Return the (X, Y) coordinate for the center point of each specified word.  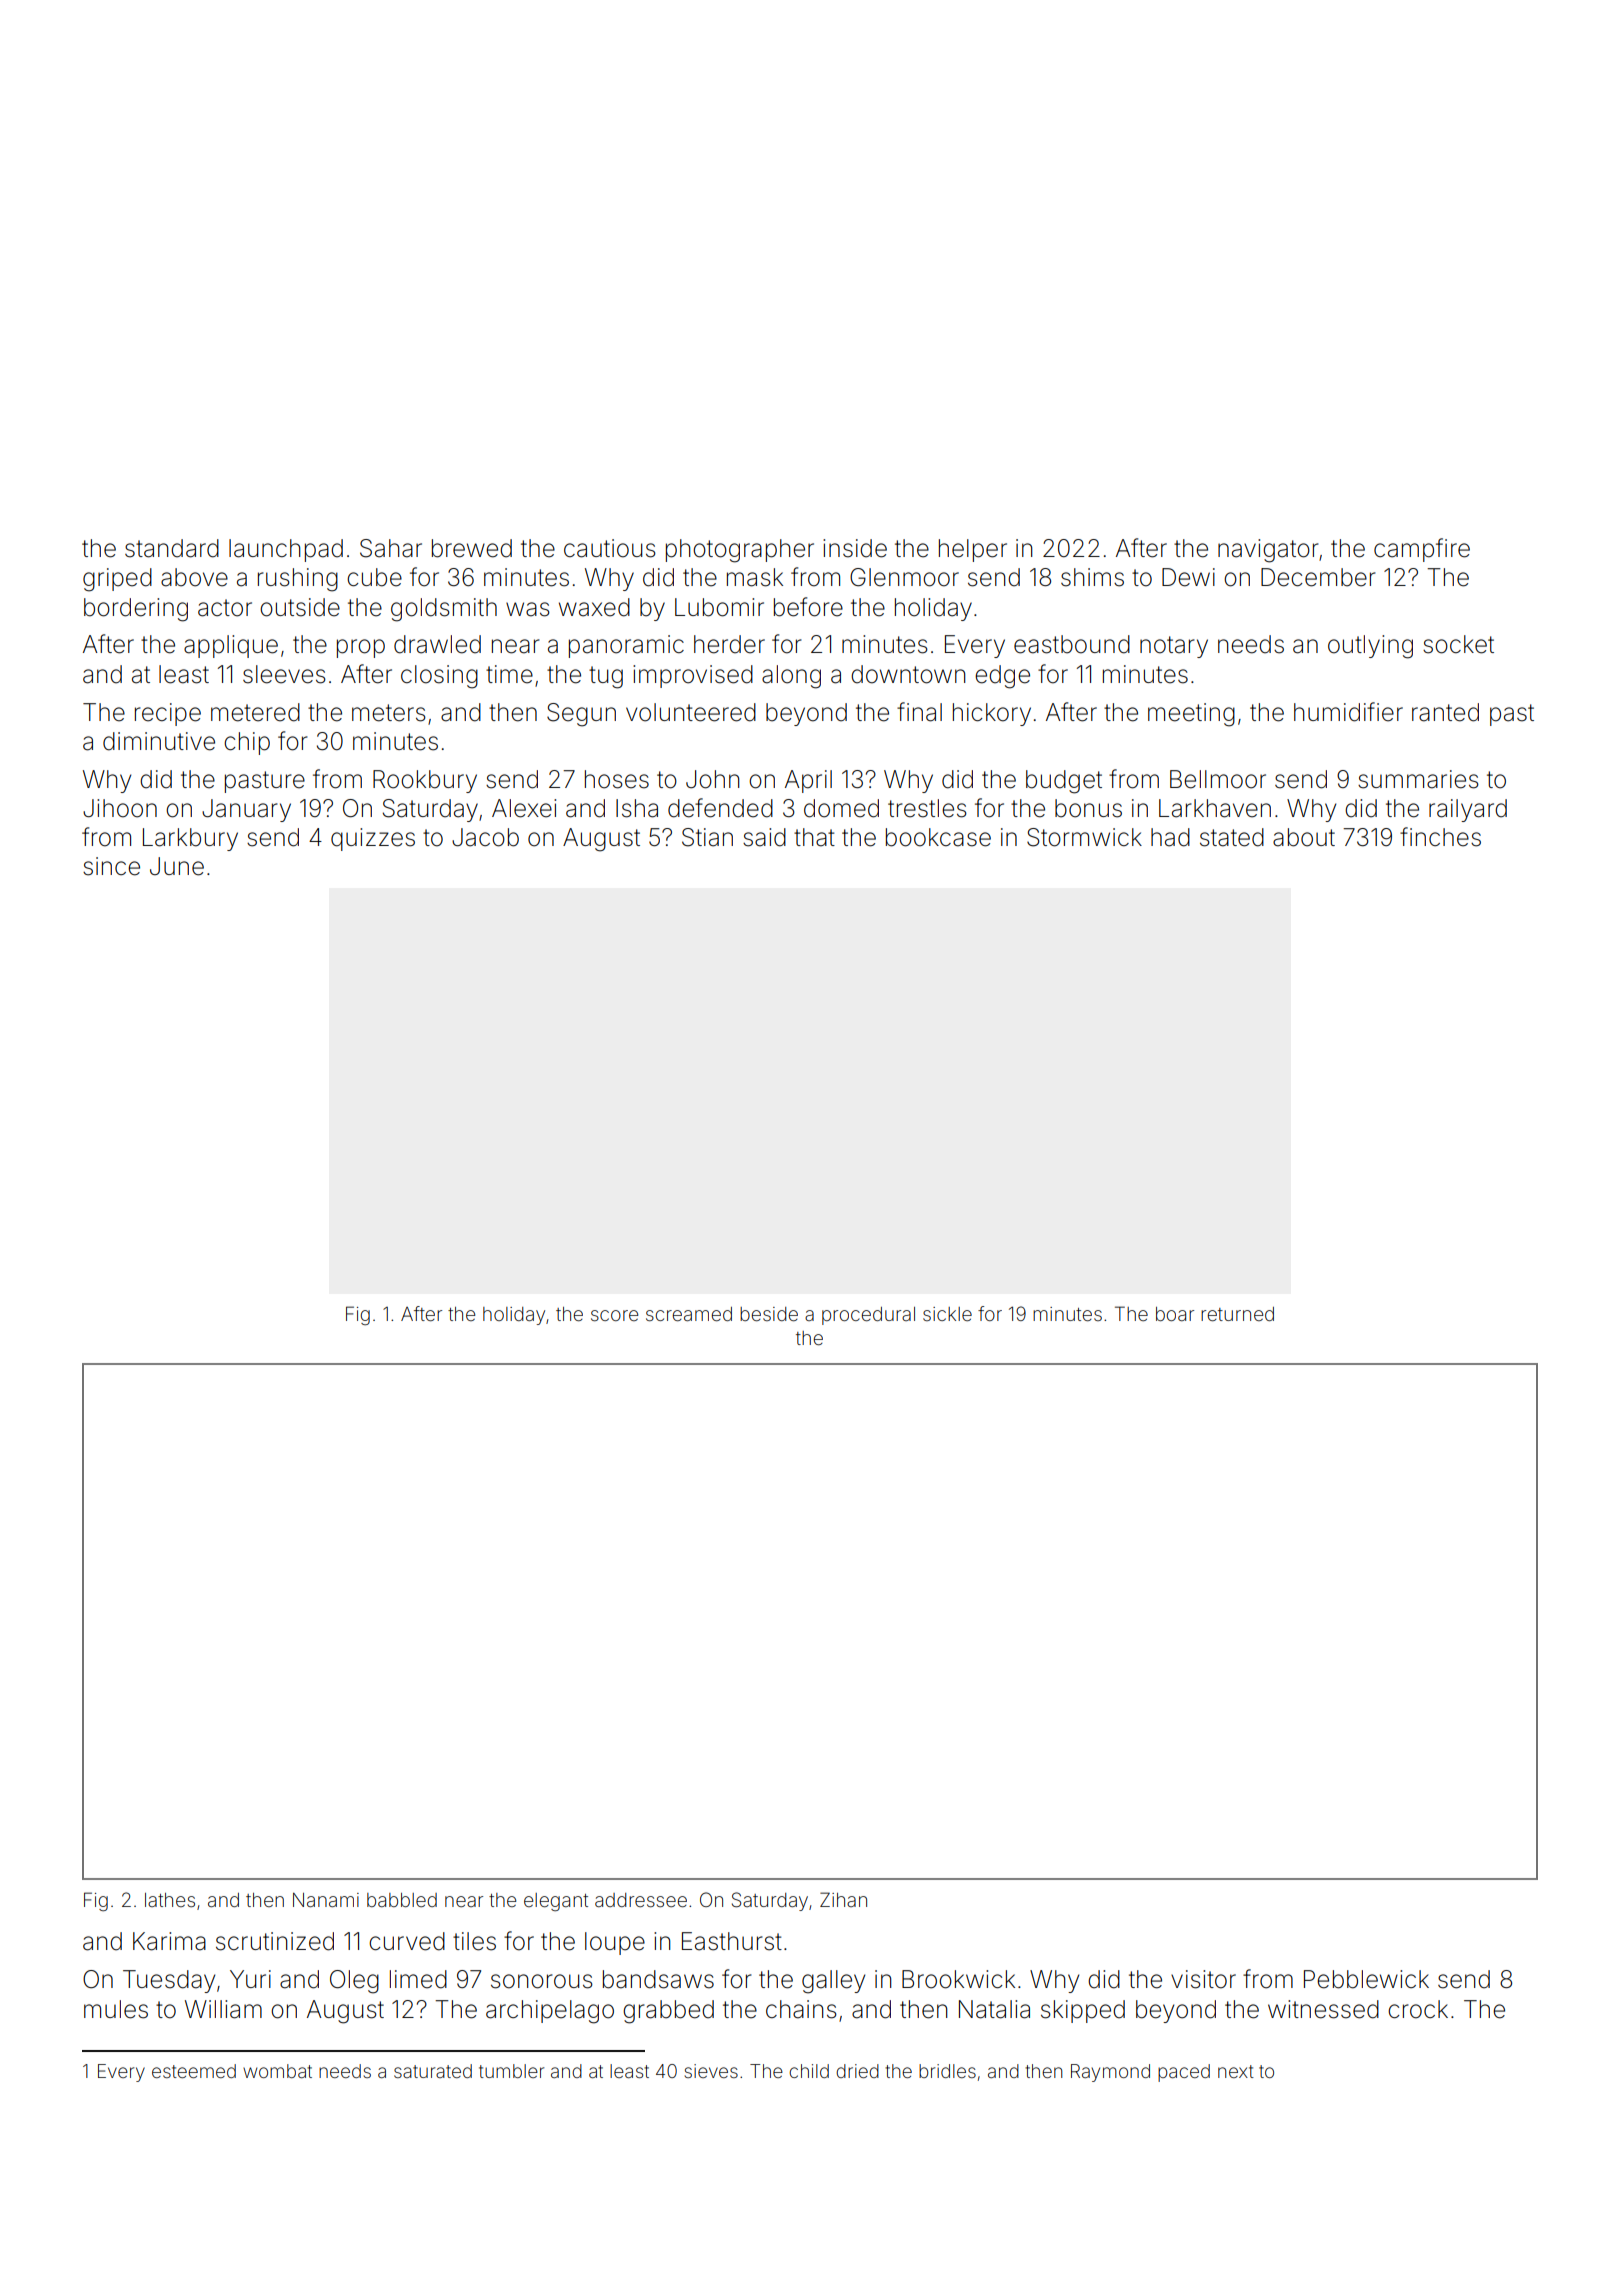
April (808, 781)
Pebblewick (1366, 1979)
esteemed (194, 2071)
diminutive (159, 741)
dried (857, 2071)
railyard (1468, 810)
